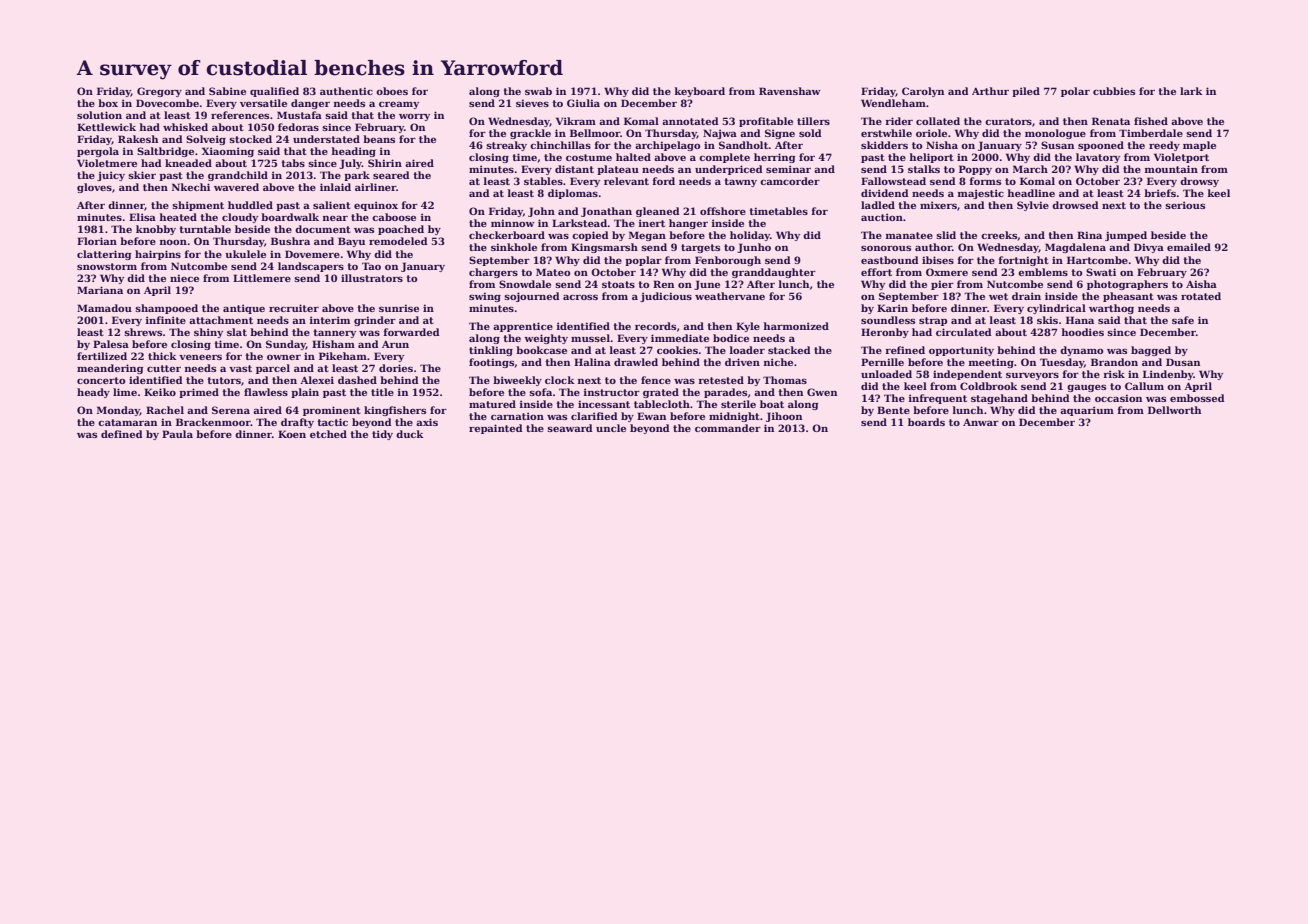 The height and width of the screenshot is (924, 1308). I want to click on axis, so click(427, 422).
